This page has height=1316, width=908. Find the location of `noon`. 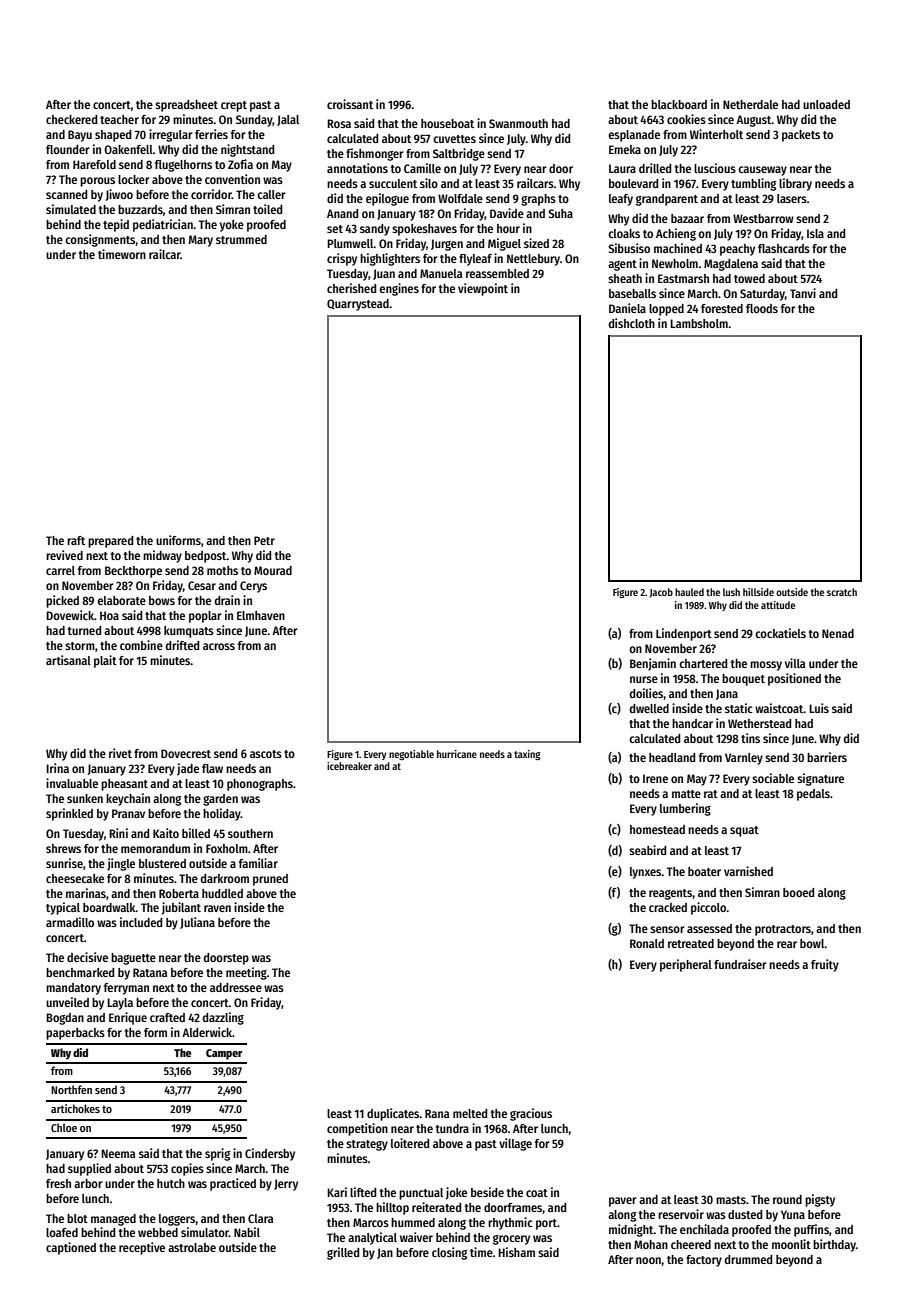

noon is located at coordinates (648, 1260).
